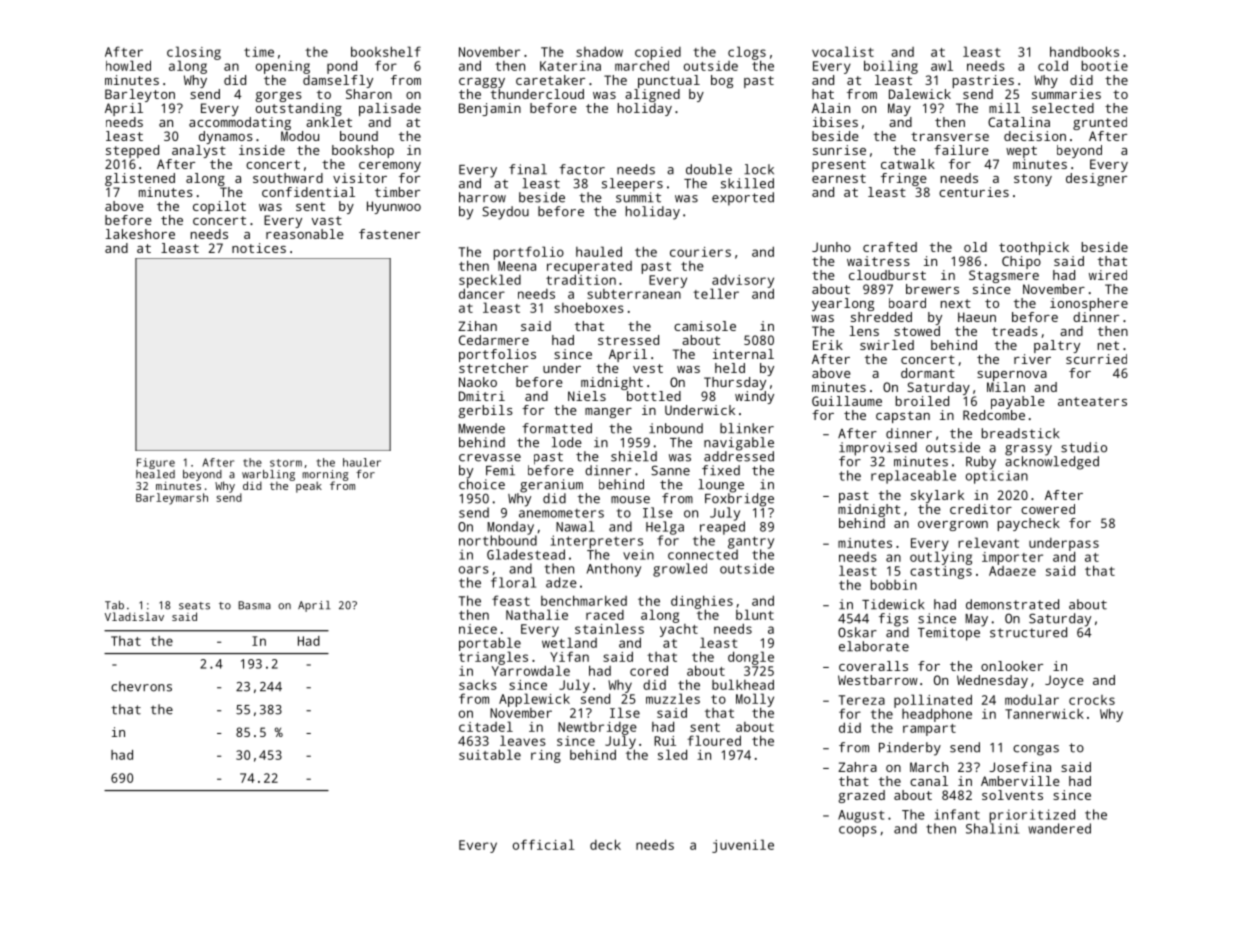 The image size is (1233, 952). What do you see at coordinates (259, 52) in the screenshot?
I see `time` at bounding box center [259, 52].
